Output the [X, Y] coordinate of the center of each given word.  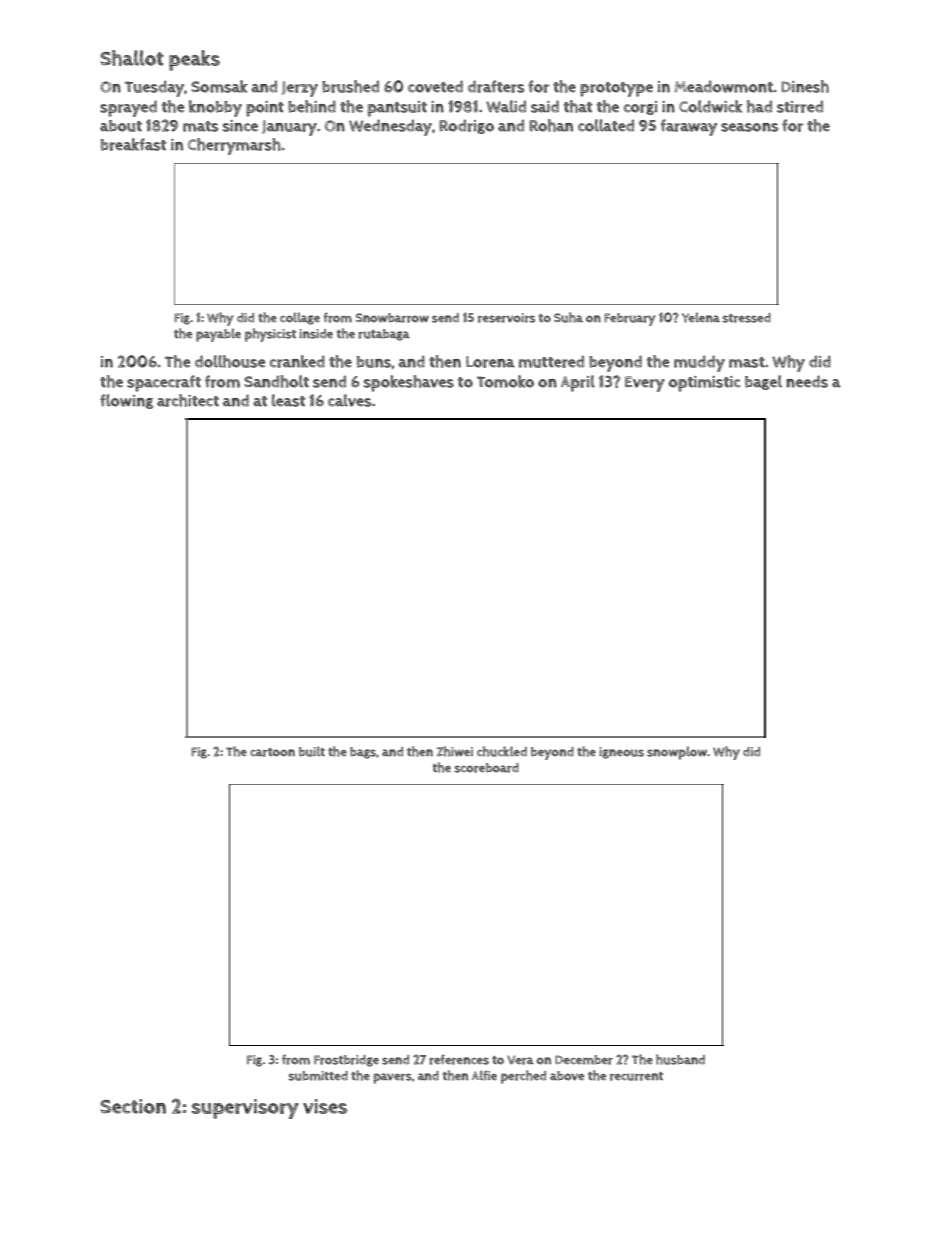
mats [200, 126]
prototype [616, 89]
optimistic [704, 384]
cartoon [272, 752]
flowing [126, 401]
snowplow [677, 753]
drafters [496, 86]
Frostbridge [346, 1061]
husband [680, 1059]
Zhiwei [455, 751]
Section [133, 1106]
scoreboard [486, 768]
